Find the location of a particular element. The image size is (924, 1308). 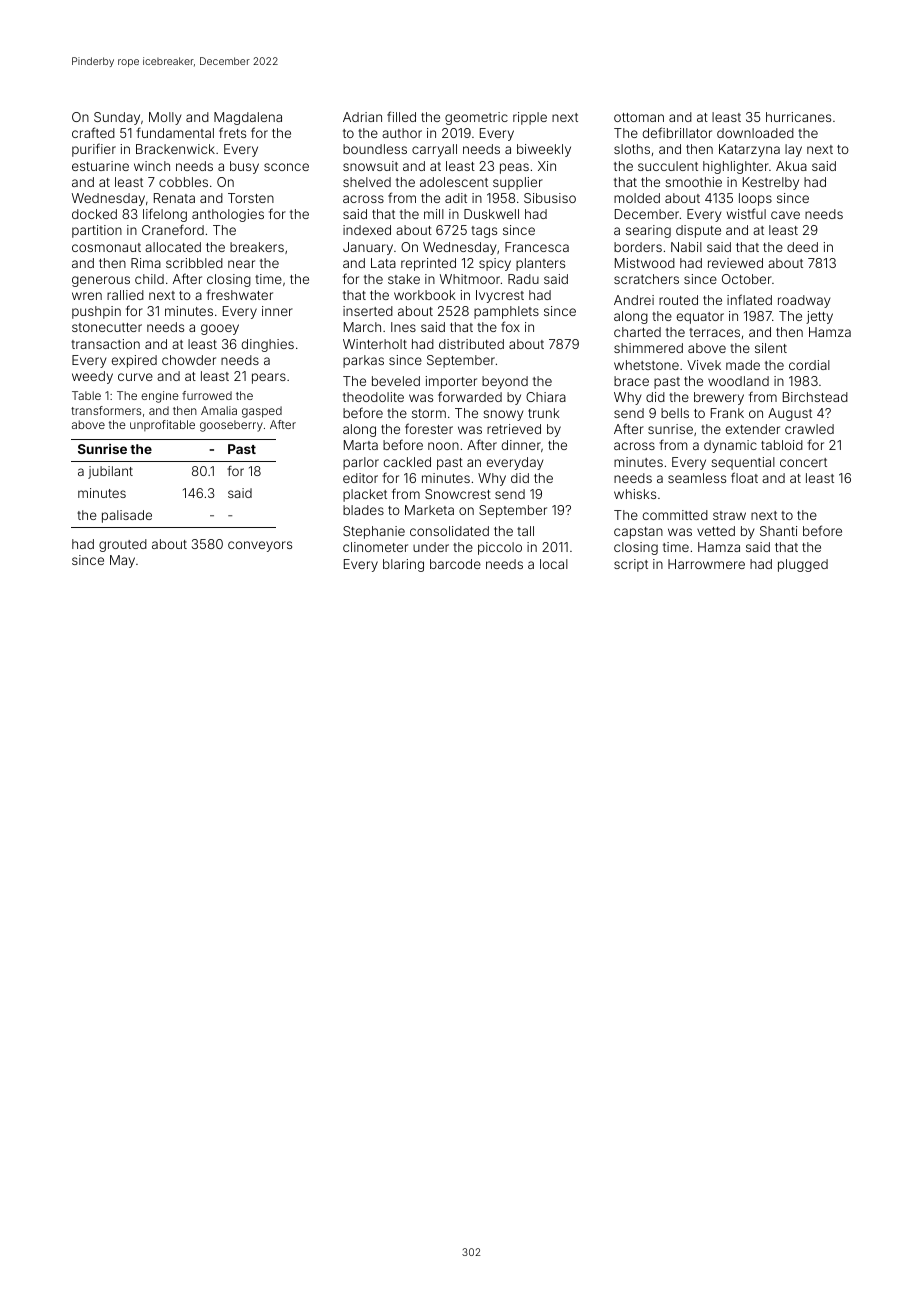

importer is located at coordinates (451, 382).
